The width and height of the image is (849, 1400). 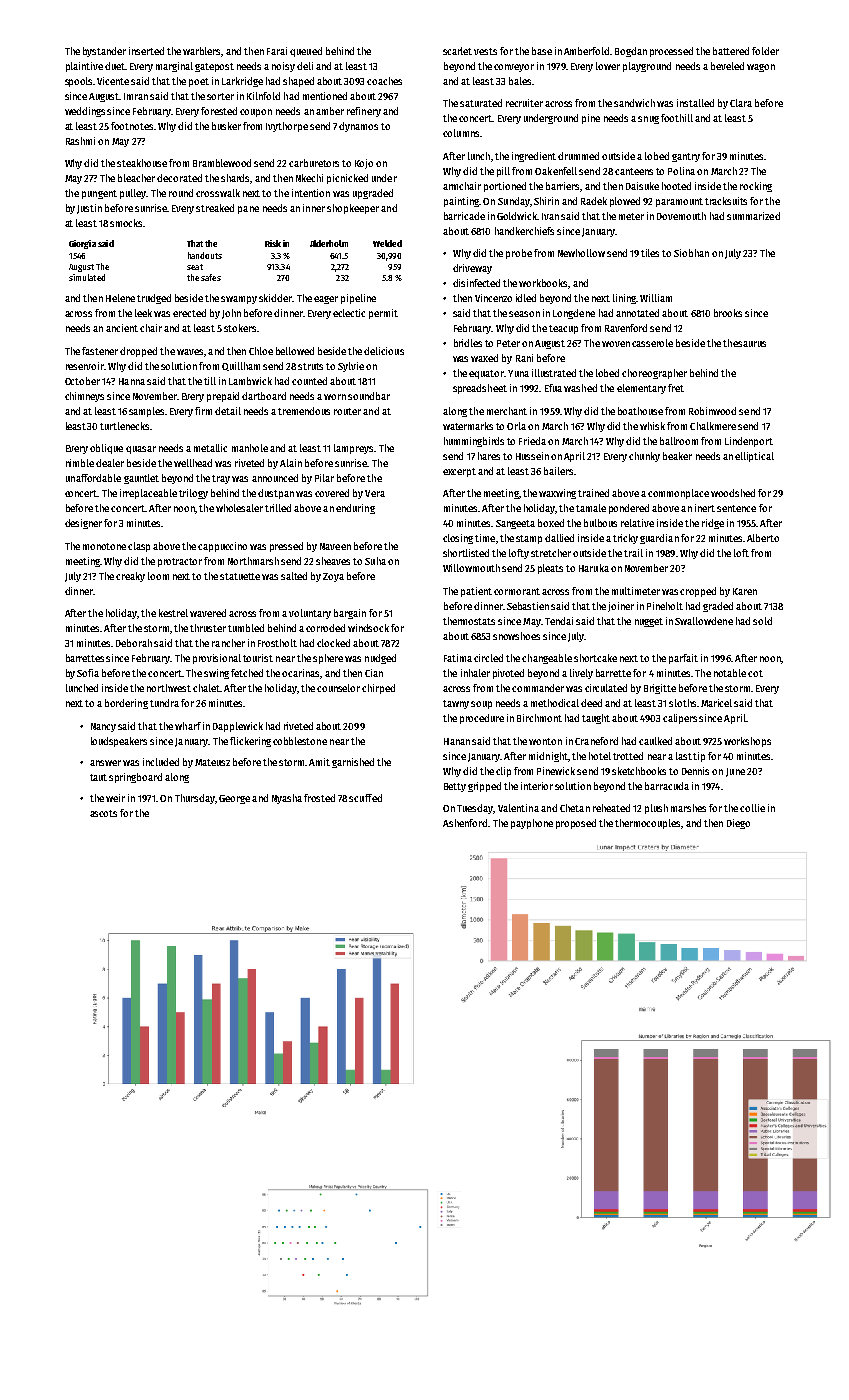 What do you see at coordinates (310, 366) in the image?
I see `struts` at bounding box center [310, 366].
